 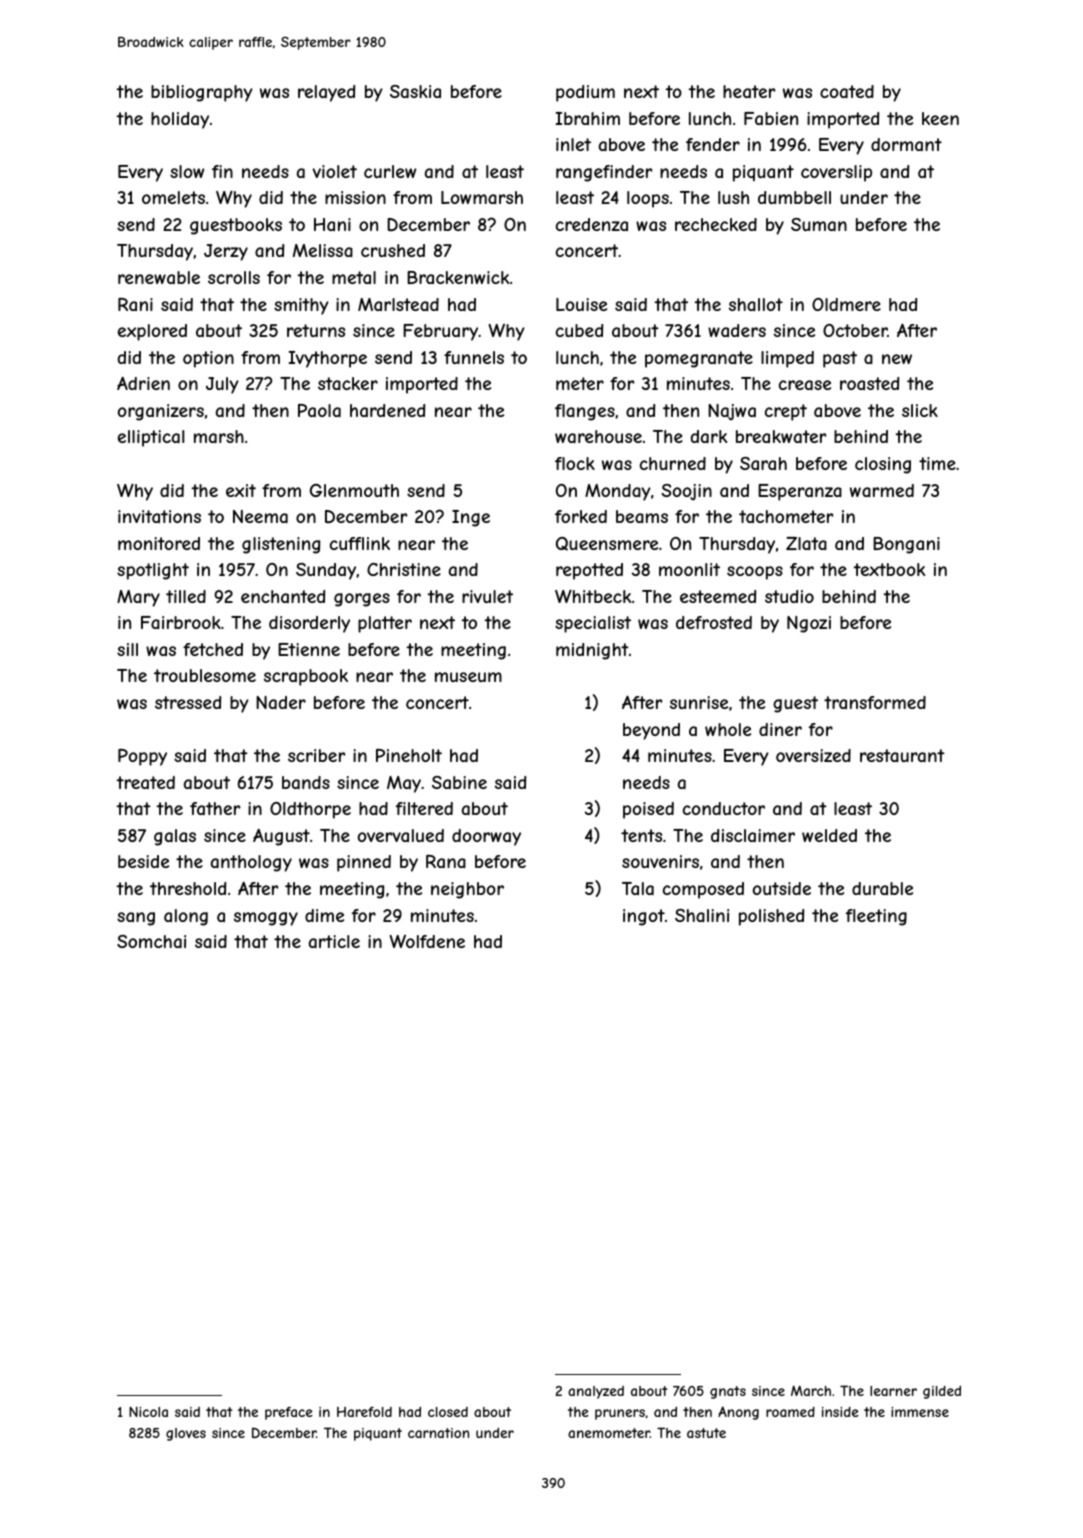 I want to click on disorderly, so click(x=309, y=624).
